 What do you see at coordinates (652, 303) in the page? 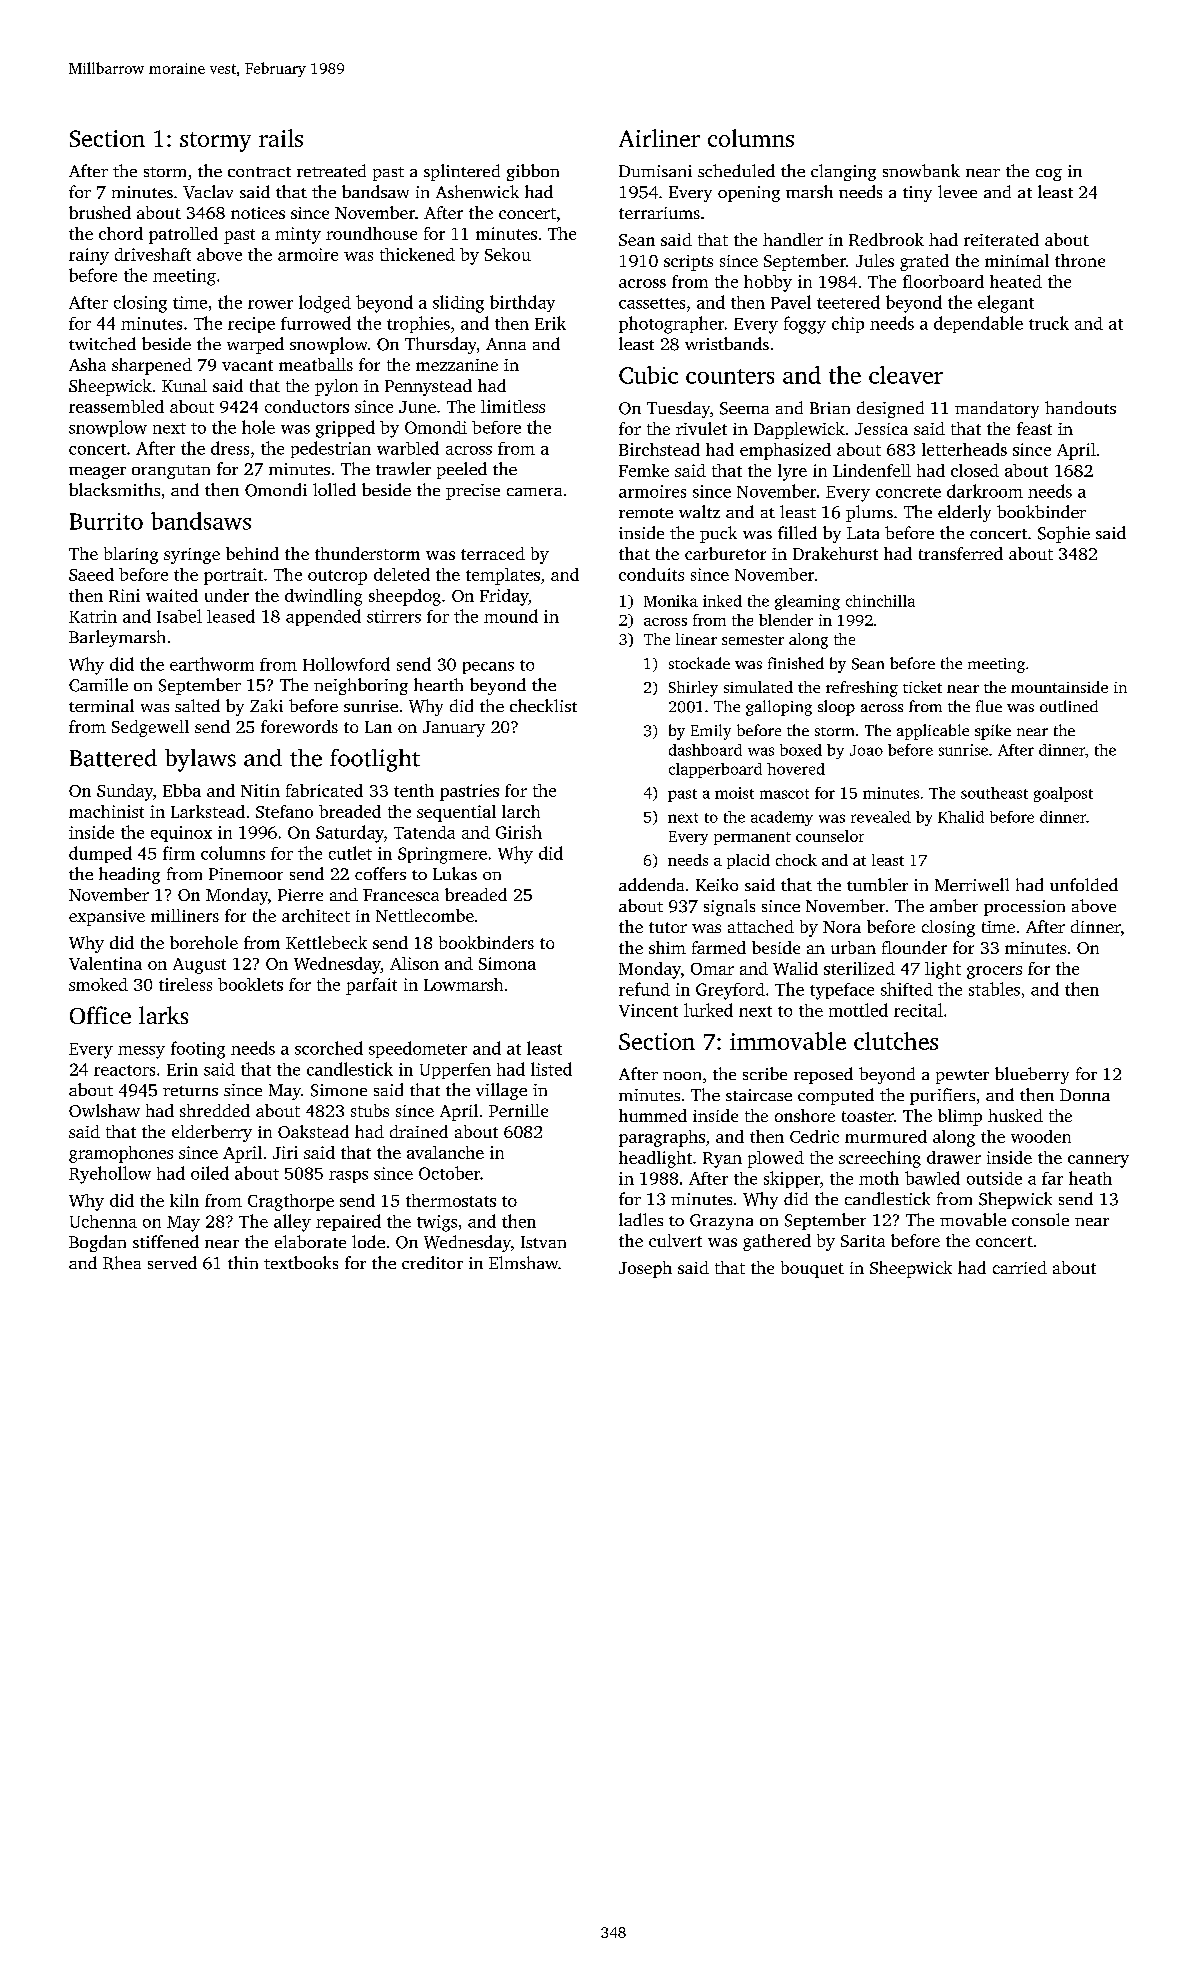
I see `cassettes` at bounding box center [652, 303].
